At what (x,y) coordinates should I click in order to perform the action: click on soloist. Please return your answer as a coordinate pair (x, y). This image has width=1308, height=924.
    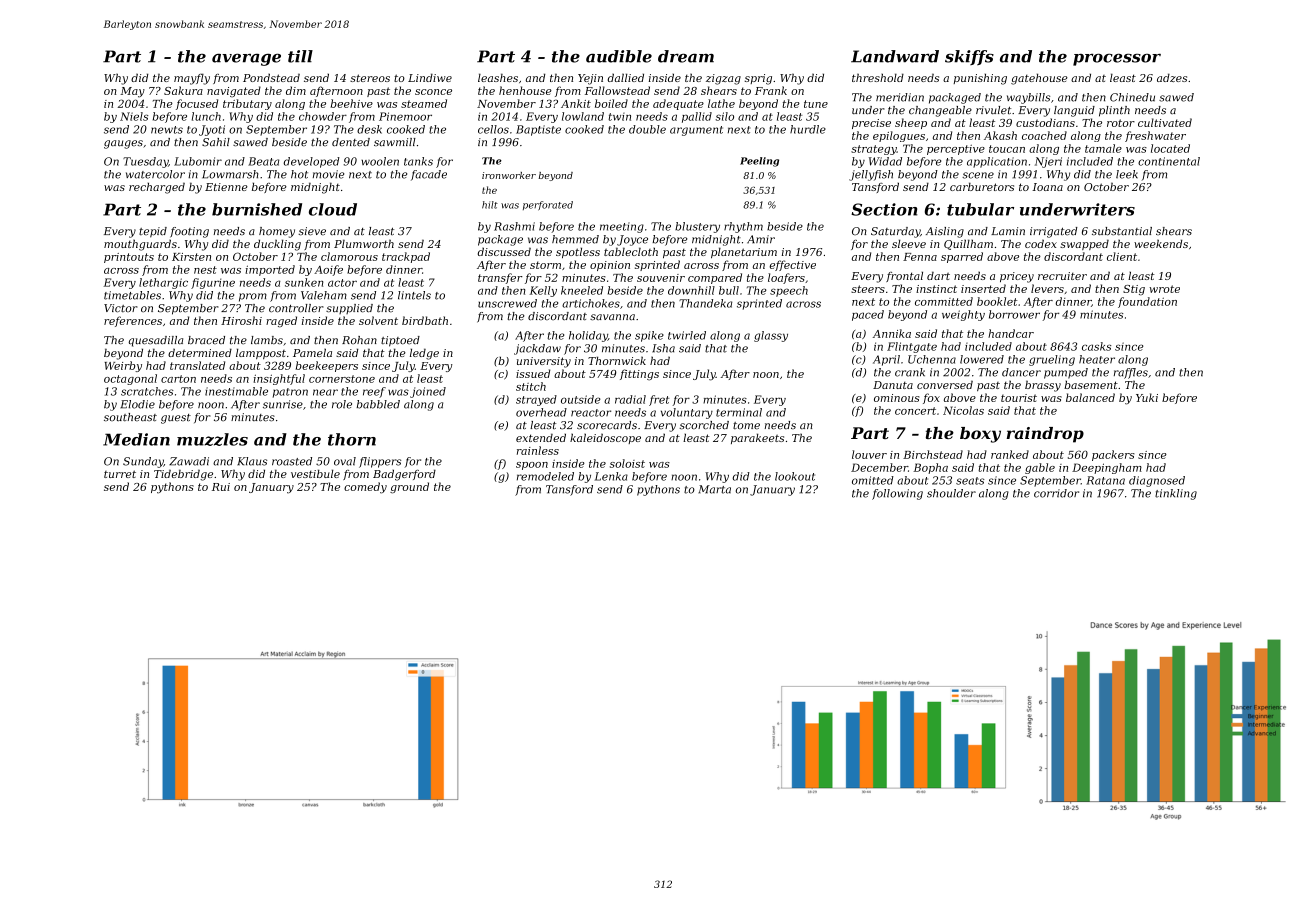
    Looking at the image, I should click on (627, 463).
